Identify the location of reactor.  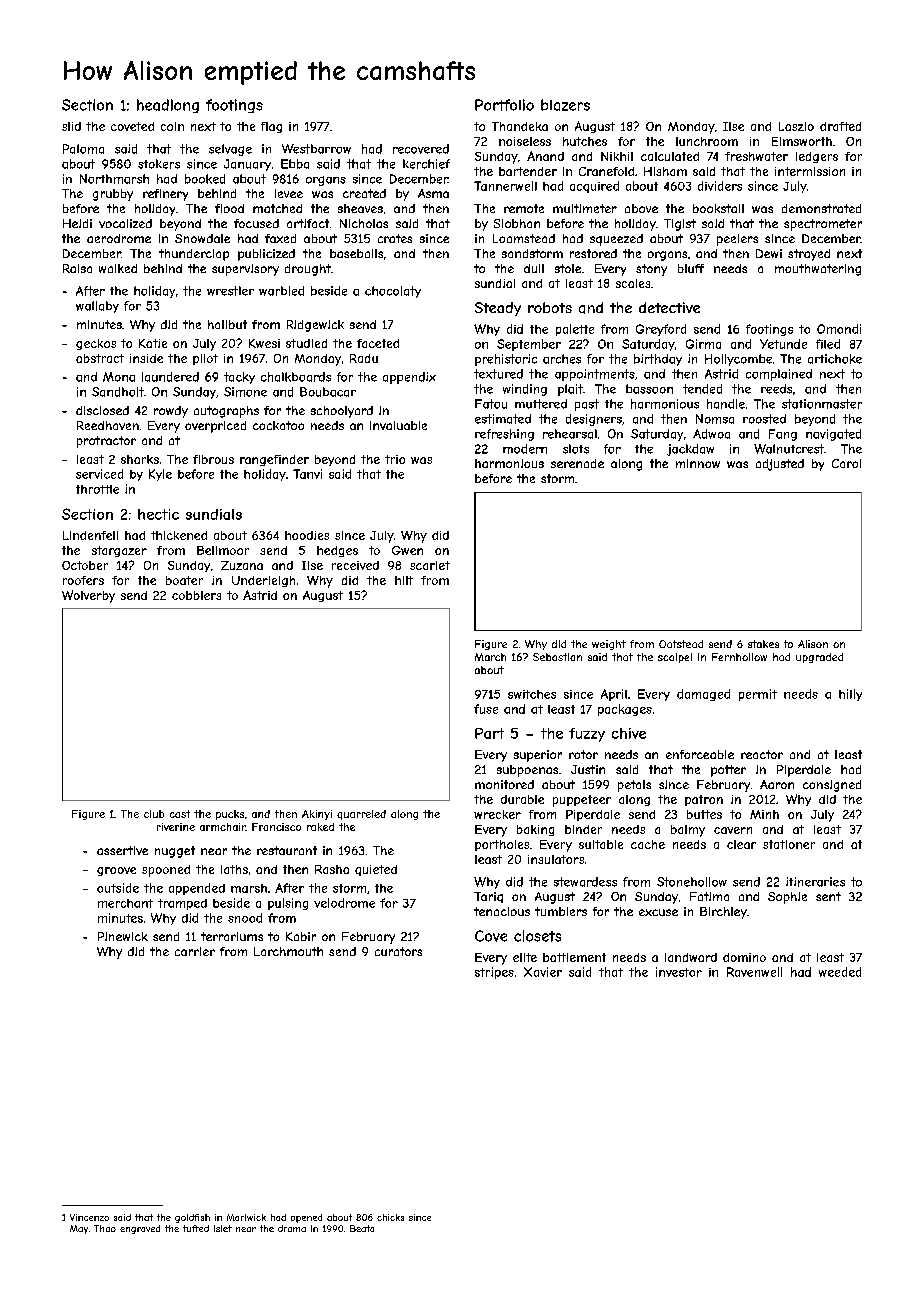
(762, 754).
